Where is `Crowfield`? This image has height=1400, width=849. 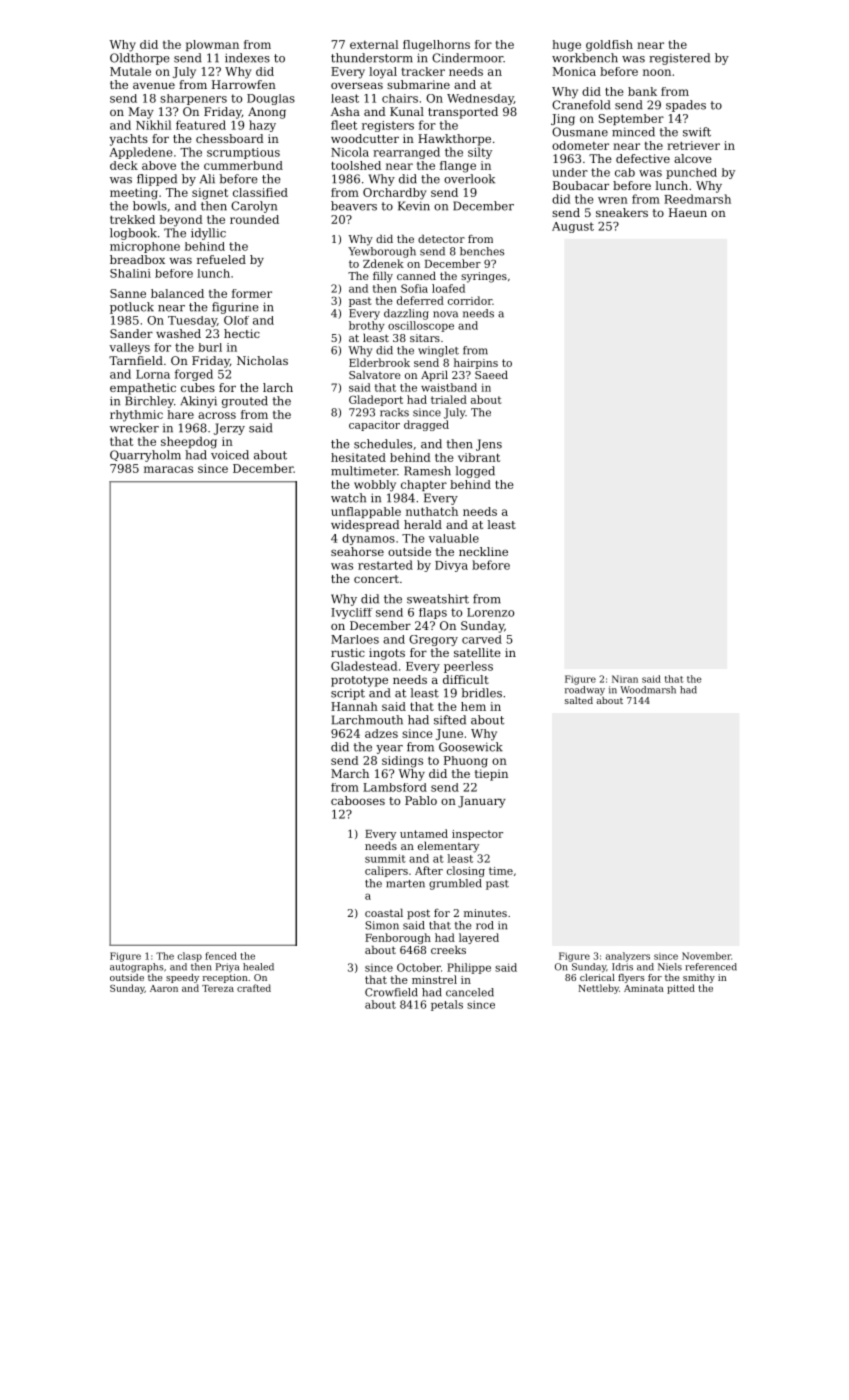
Crowfield is located at coordinates (391, 992).
